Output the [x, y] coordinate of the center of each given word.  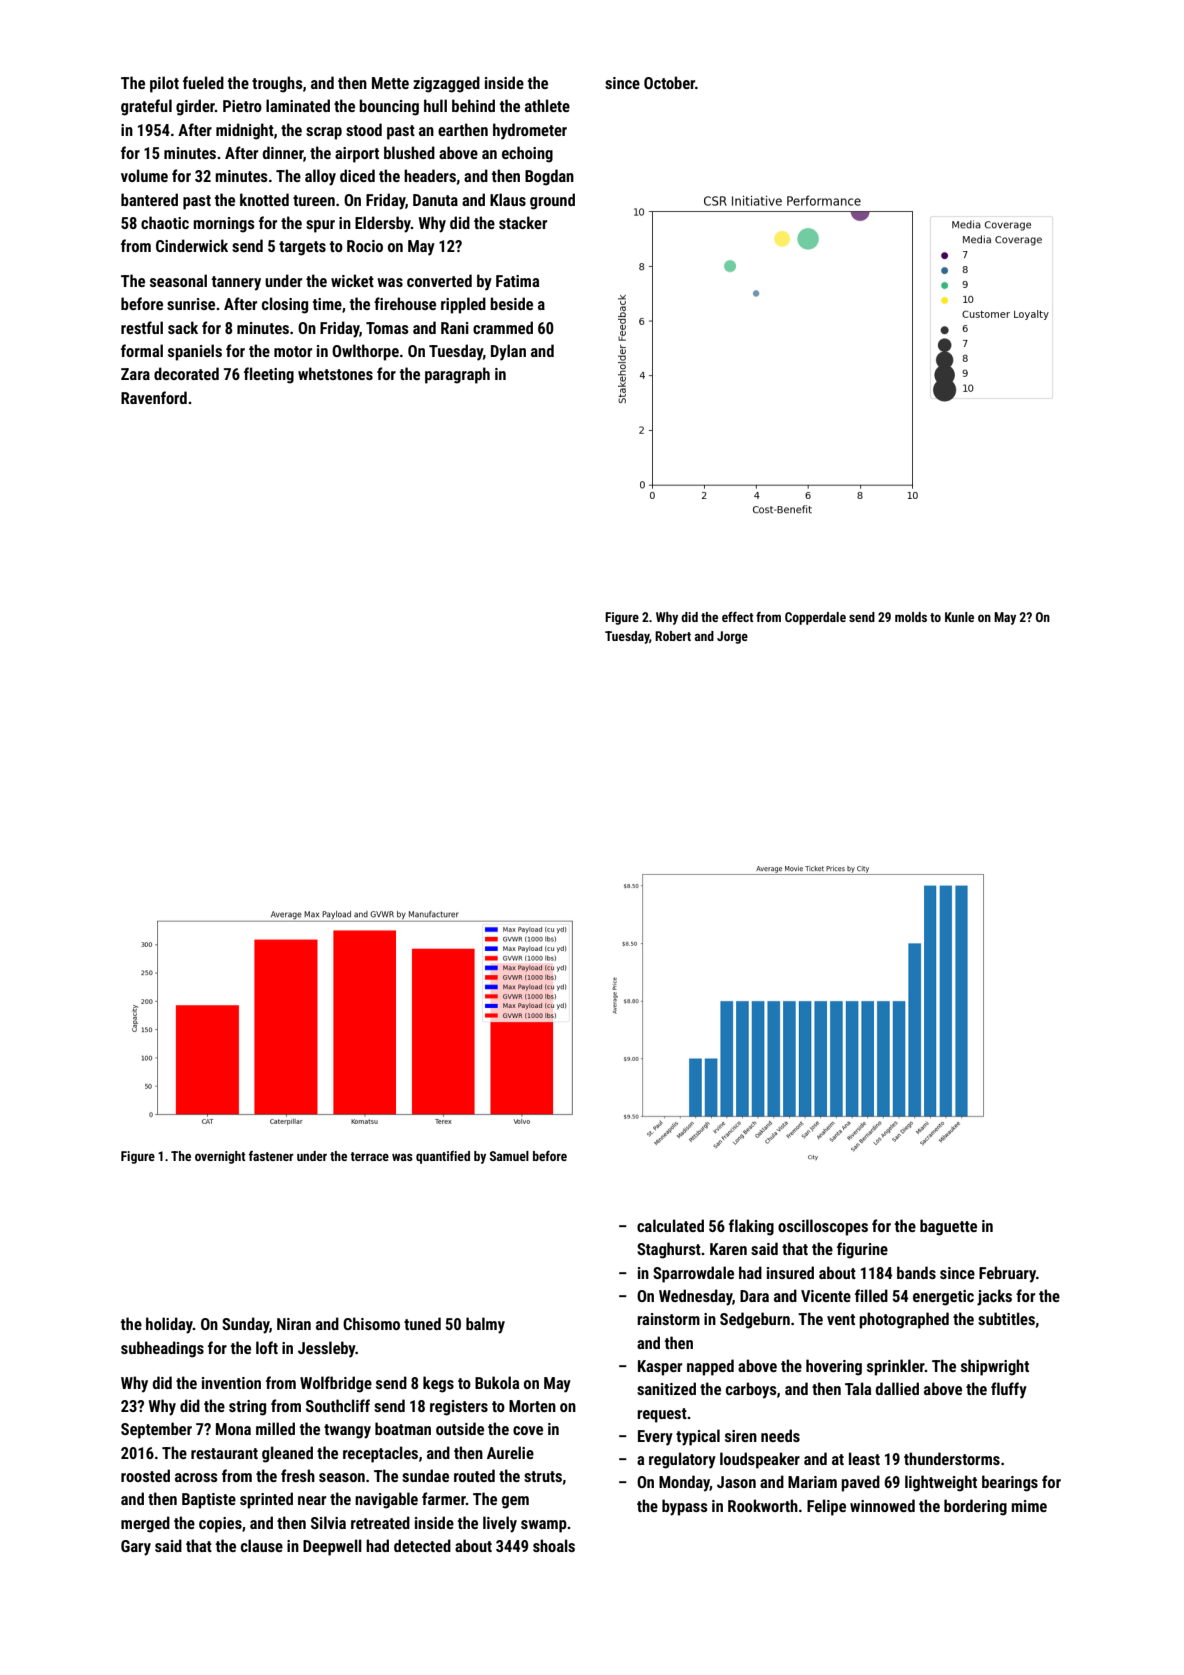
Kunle [959, 617]
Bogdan [549, 177]
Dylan [508, 352]
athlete [547, 105]
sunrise [191, 304]
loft [267, 1347]
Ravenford [154, 397]
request [662, 1415]
